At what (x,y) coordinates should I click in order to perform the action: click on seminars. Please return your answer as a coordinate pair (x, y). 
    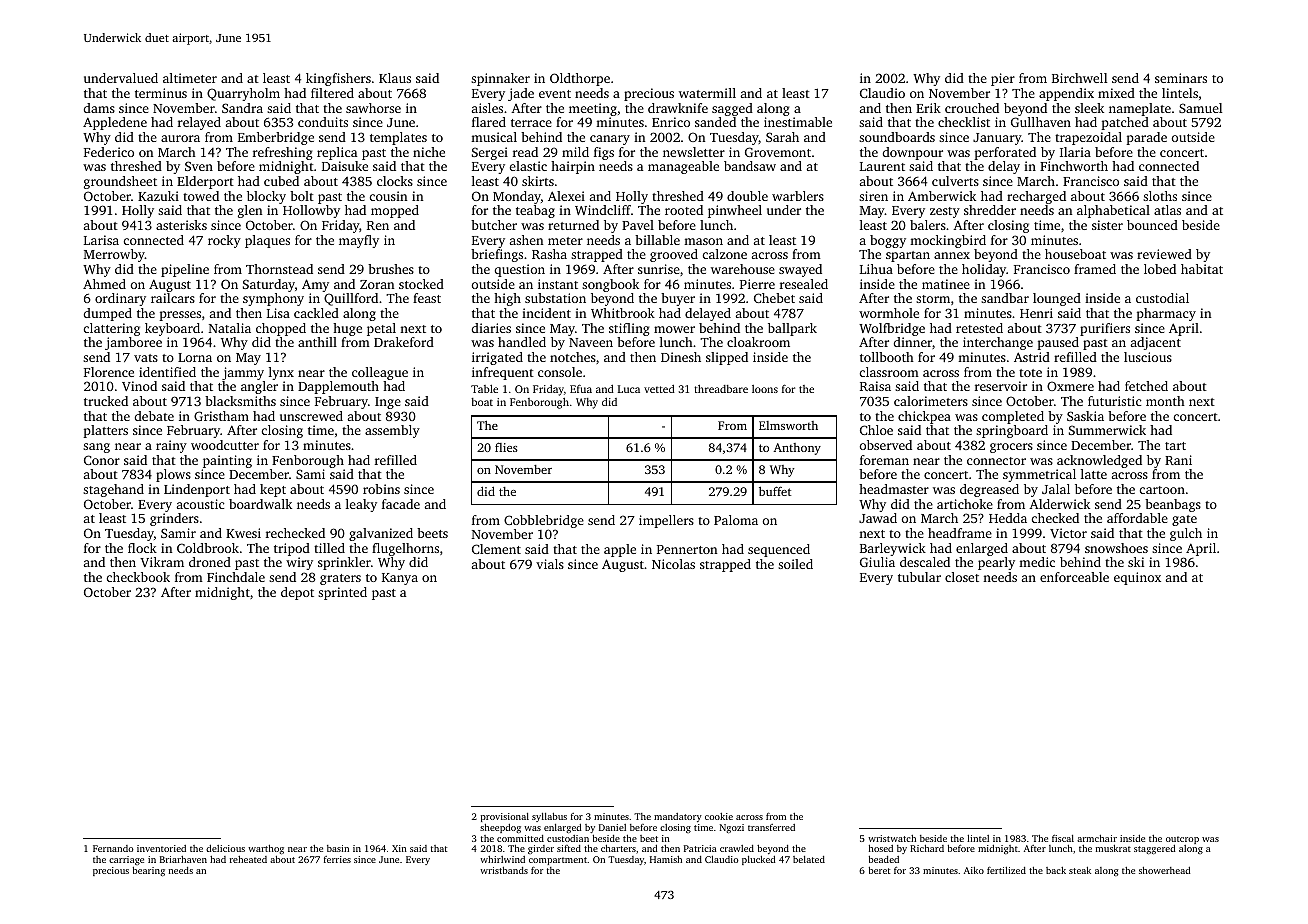
    Looking at the image, I should click on (1181, 78).
